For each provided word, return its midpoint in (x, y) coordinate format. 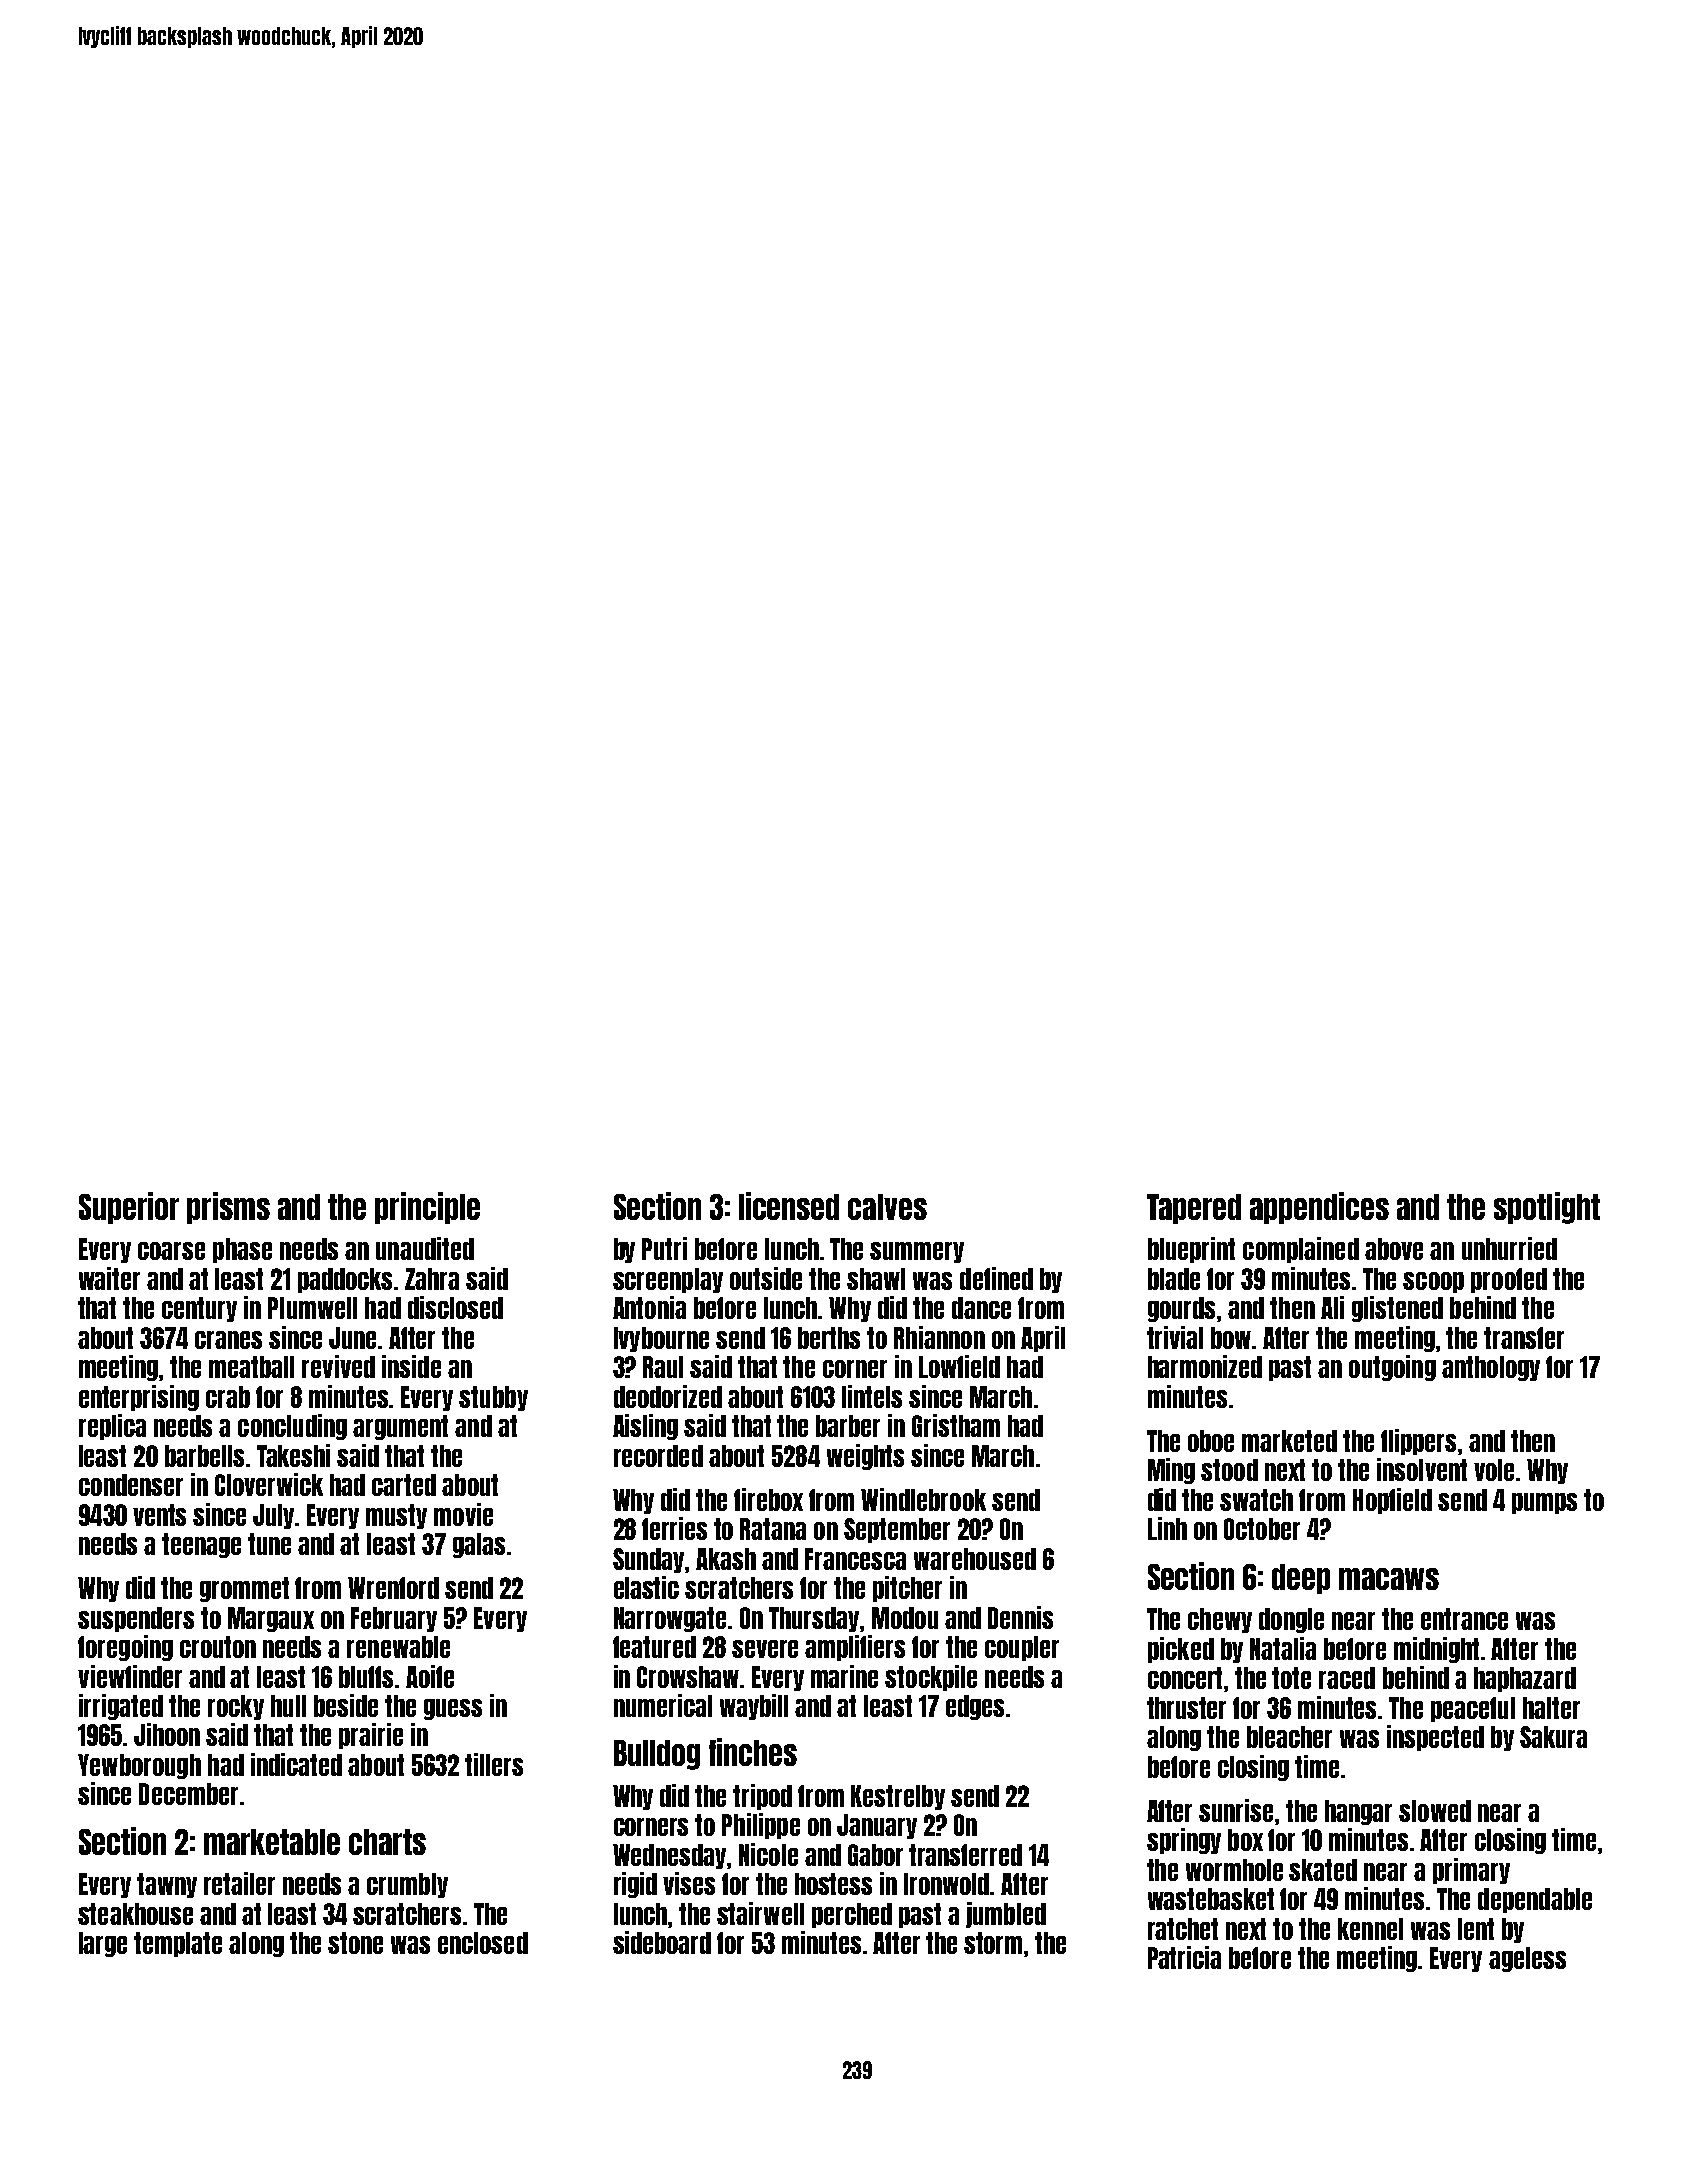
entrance (1464, 1619)
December (188, 1794)
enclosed (483, 1943)
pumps (1544, 1503)
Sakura (1553, 1737)
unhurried (1509, 1248)
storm (993, 1943)
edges (975, 1707)
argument (400, 1427)
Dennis (1020, 1617)
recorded (658, 1456)
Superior (129, 1208)
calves (887, 1207)
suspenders (136, 1619)
